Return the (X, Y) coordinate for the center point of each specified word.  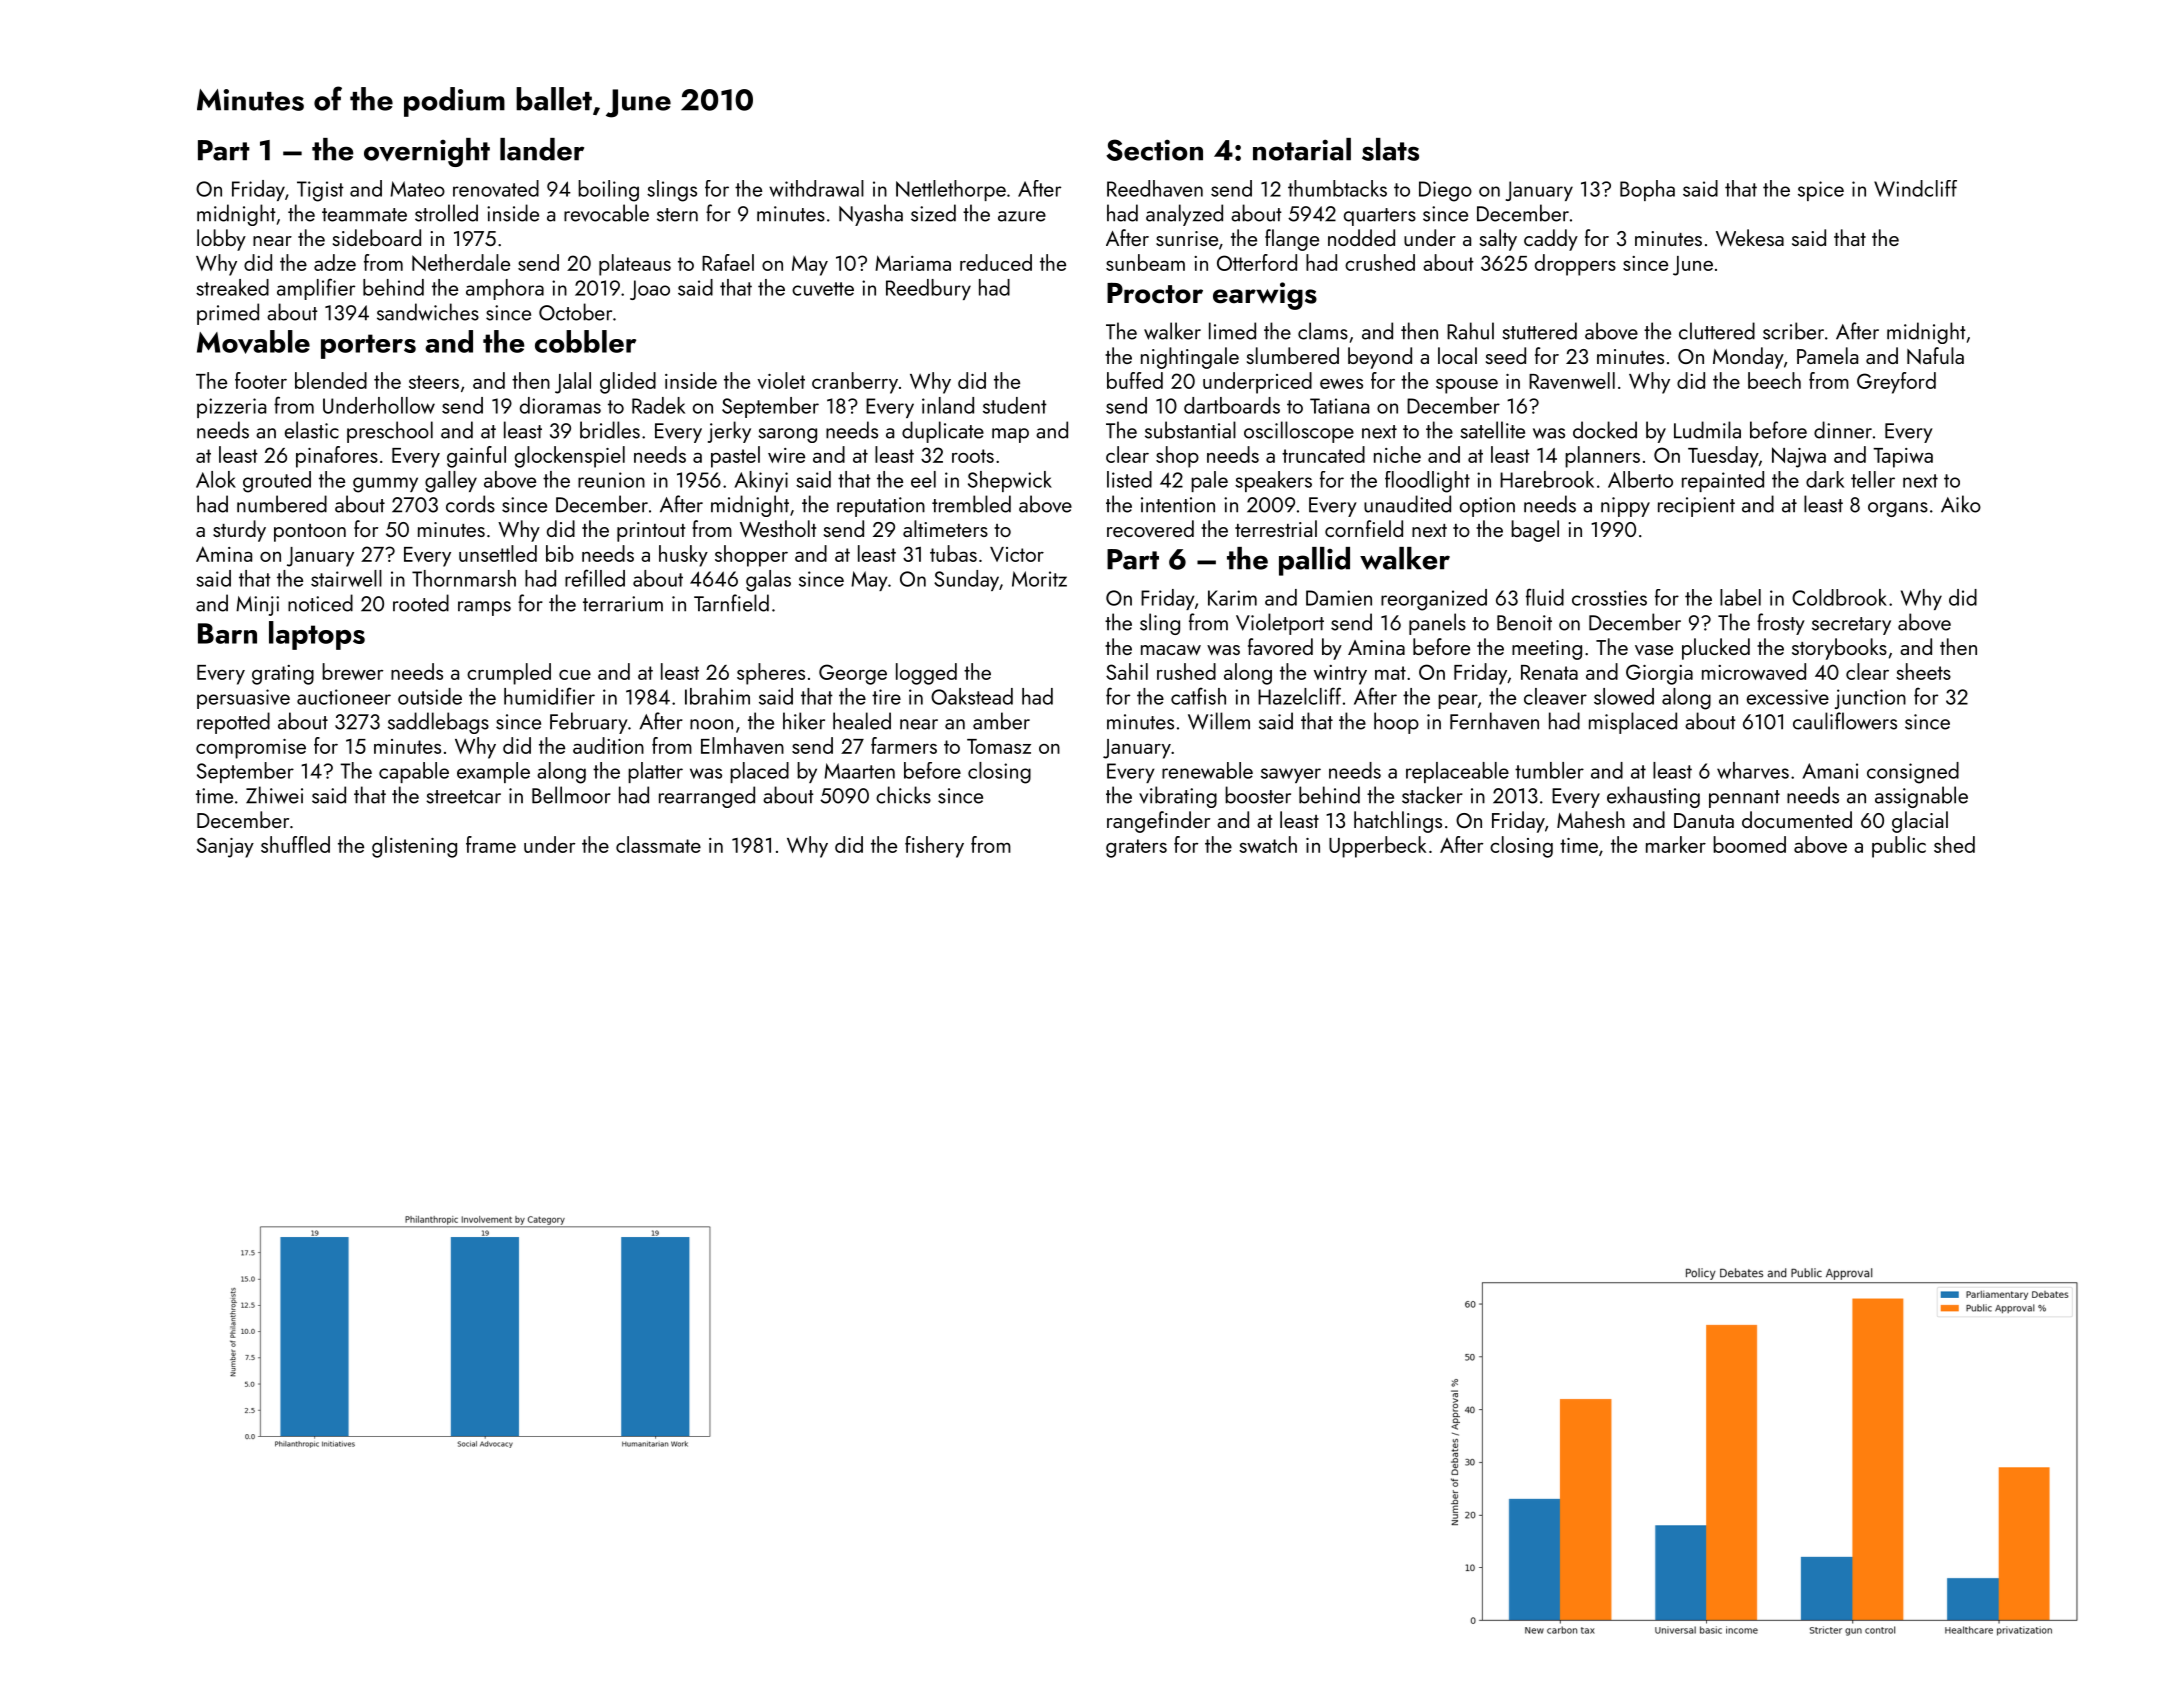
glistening (414, 847)
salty (1498, 240)
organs (1898, 509)
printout (651, 532)
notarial (1302, 149)
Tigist (320, 191)
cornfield (1364, 528)
